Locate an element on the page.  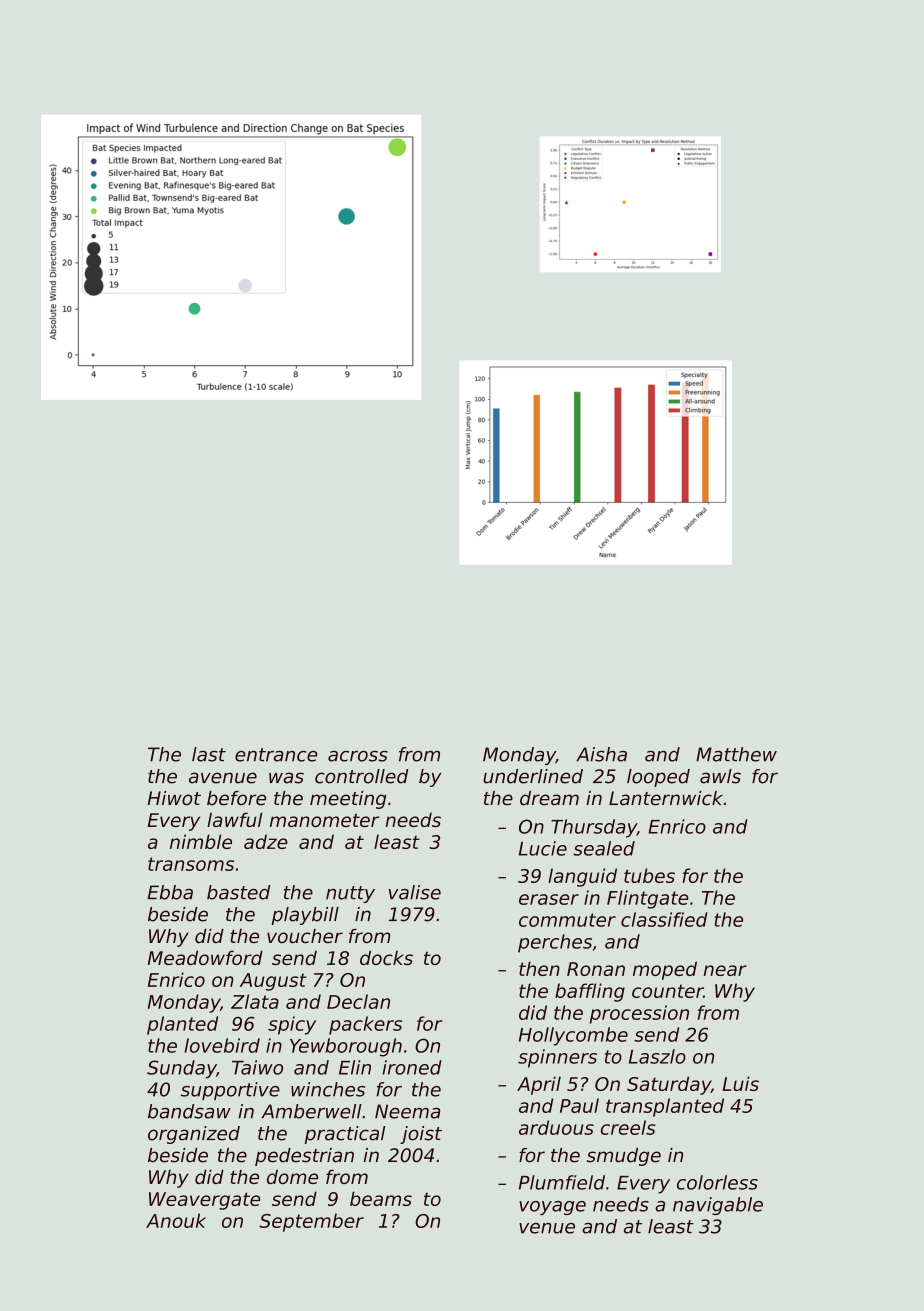
Zlata is located at coordinates (255, 1001).
